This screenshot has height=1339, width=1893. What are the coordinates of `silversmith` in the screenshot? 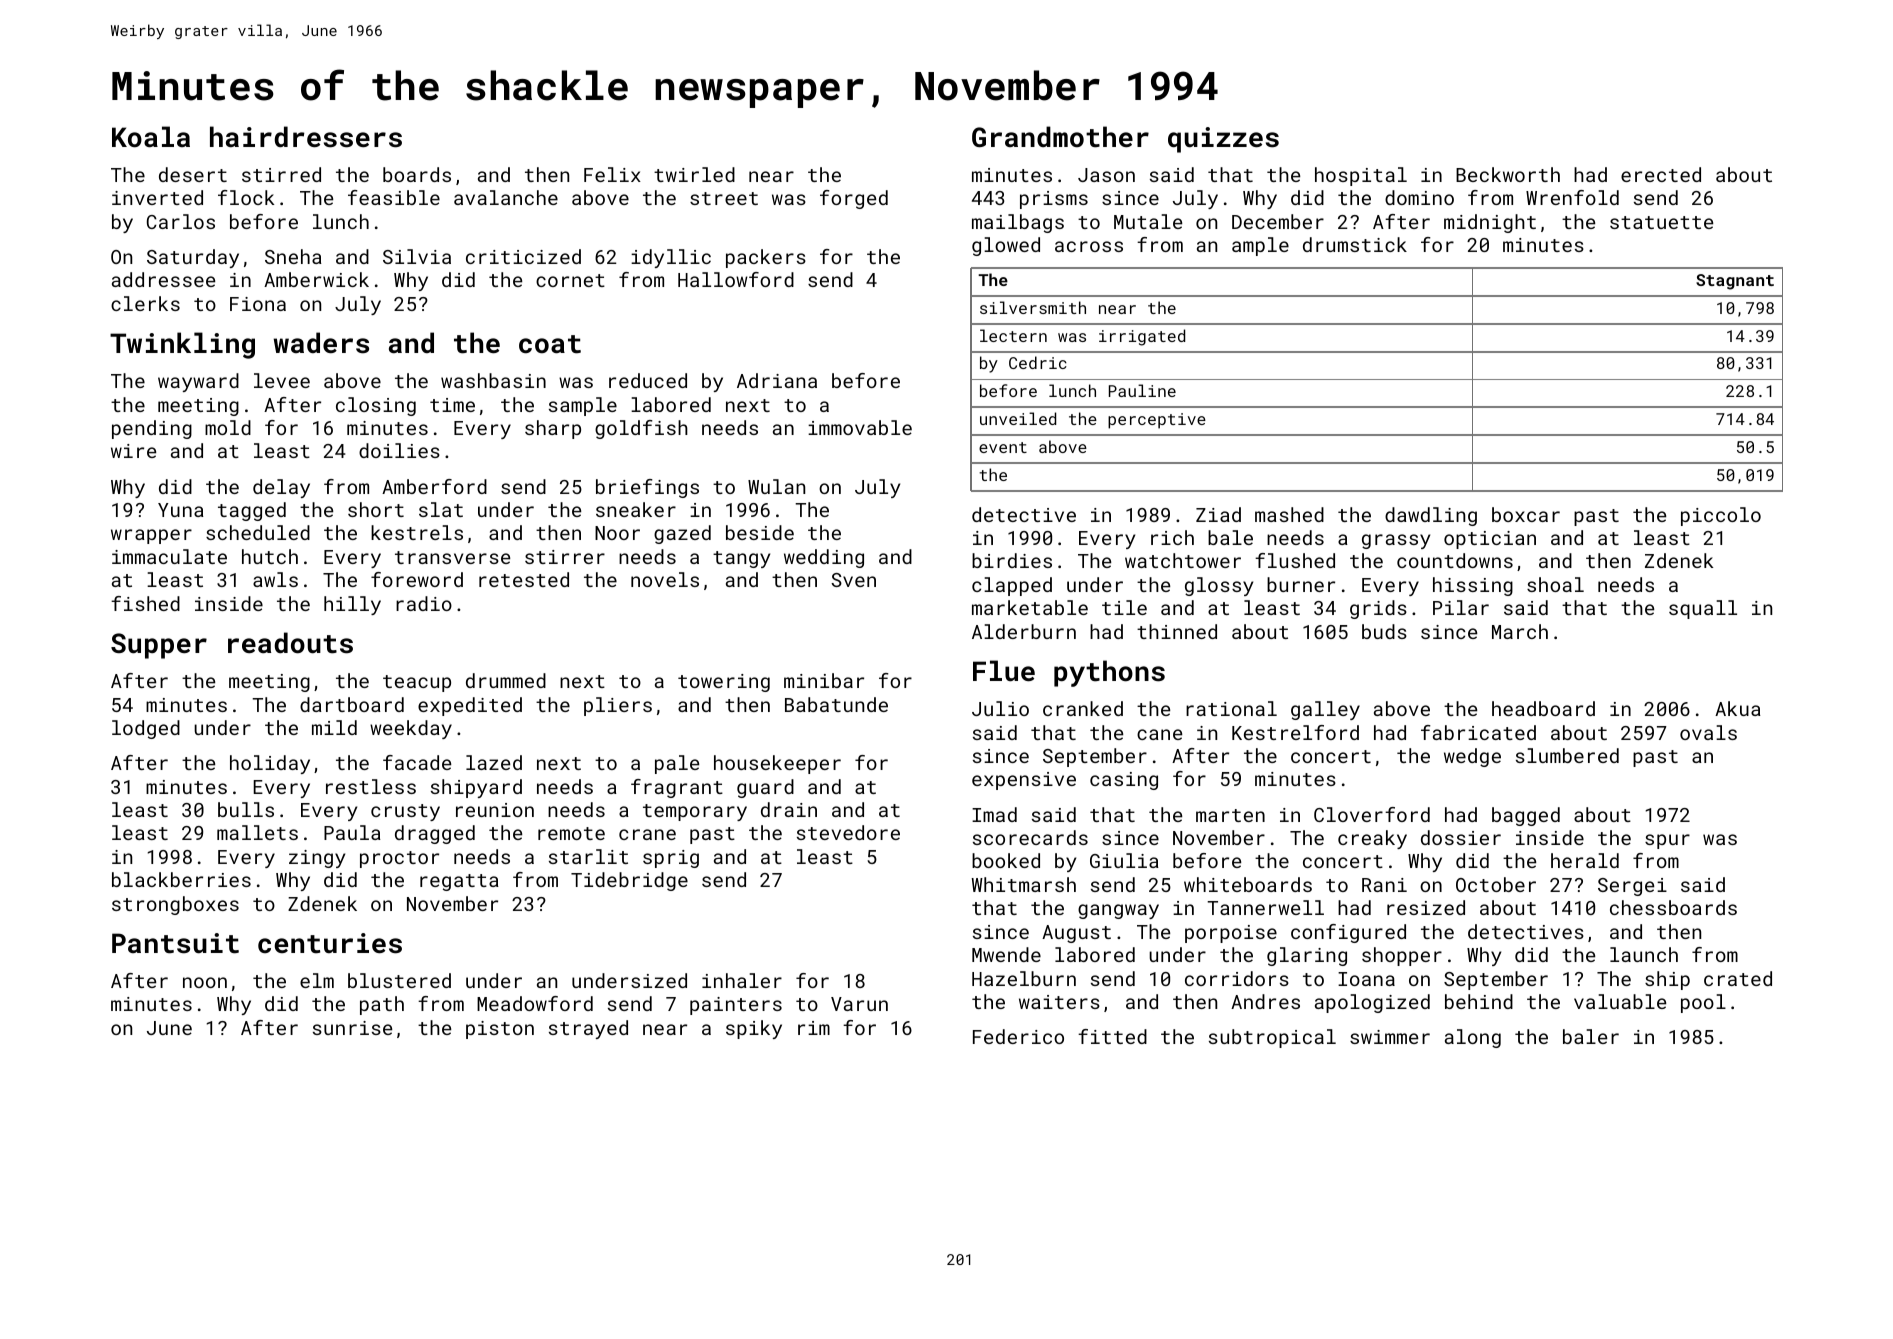 It's located at (1033, 307).
